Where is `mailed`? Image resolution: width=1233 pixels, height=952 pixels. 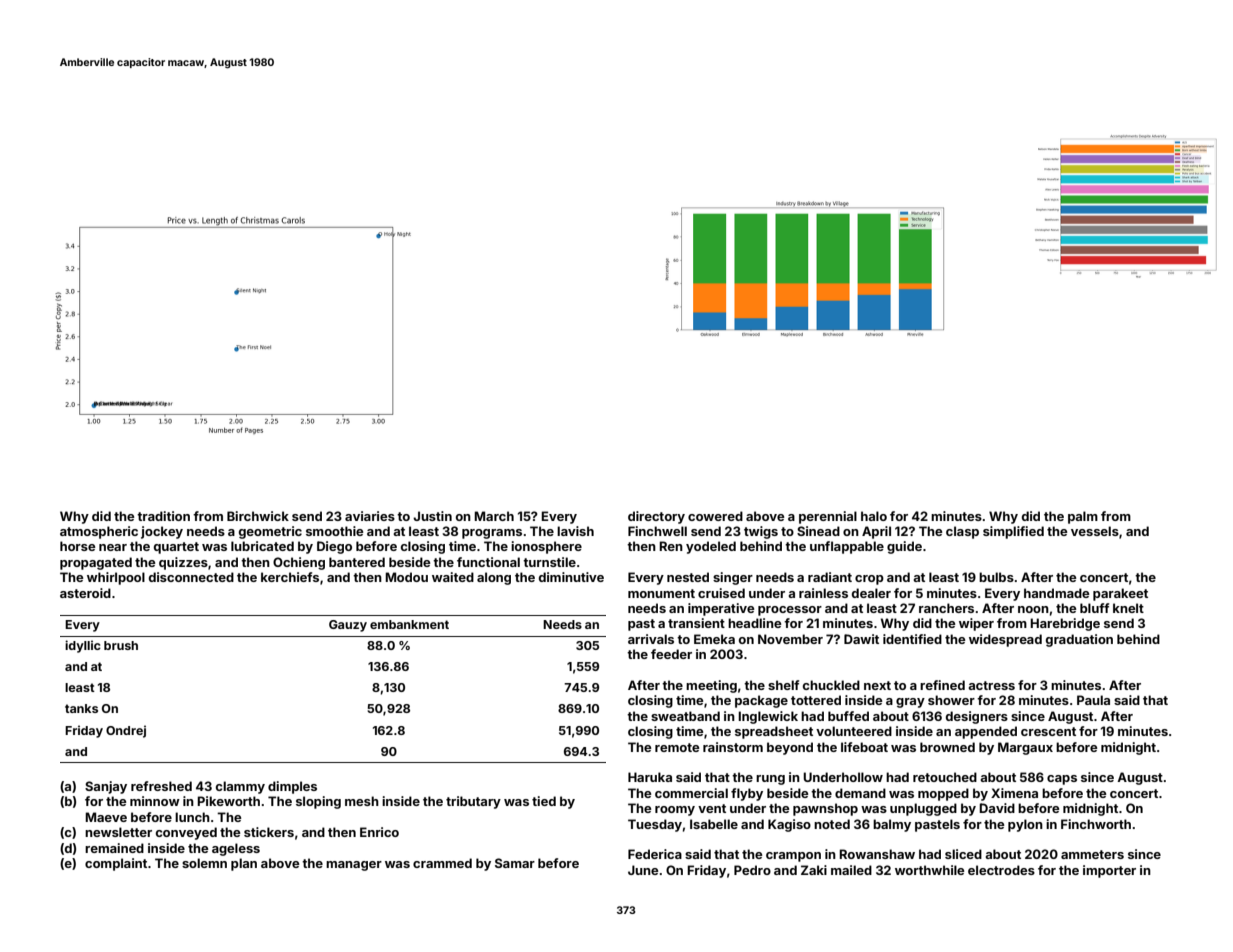
mailed is located at coordinates (851, 870).
